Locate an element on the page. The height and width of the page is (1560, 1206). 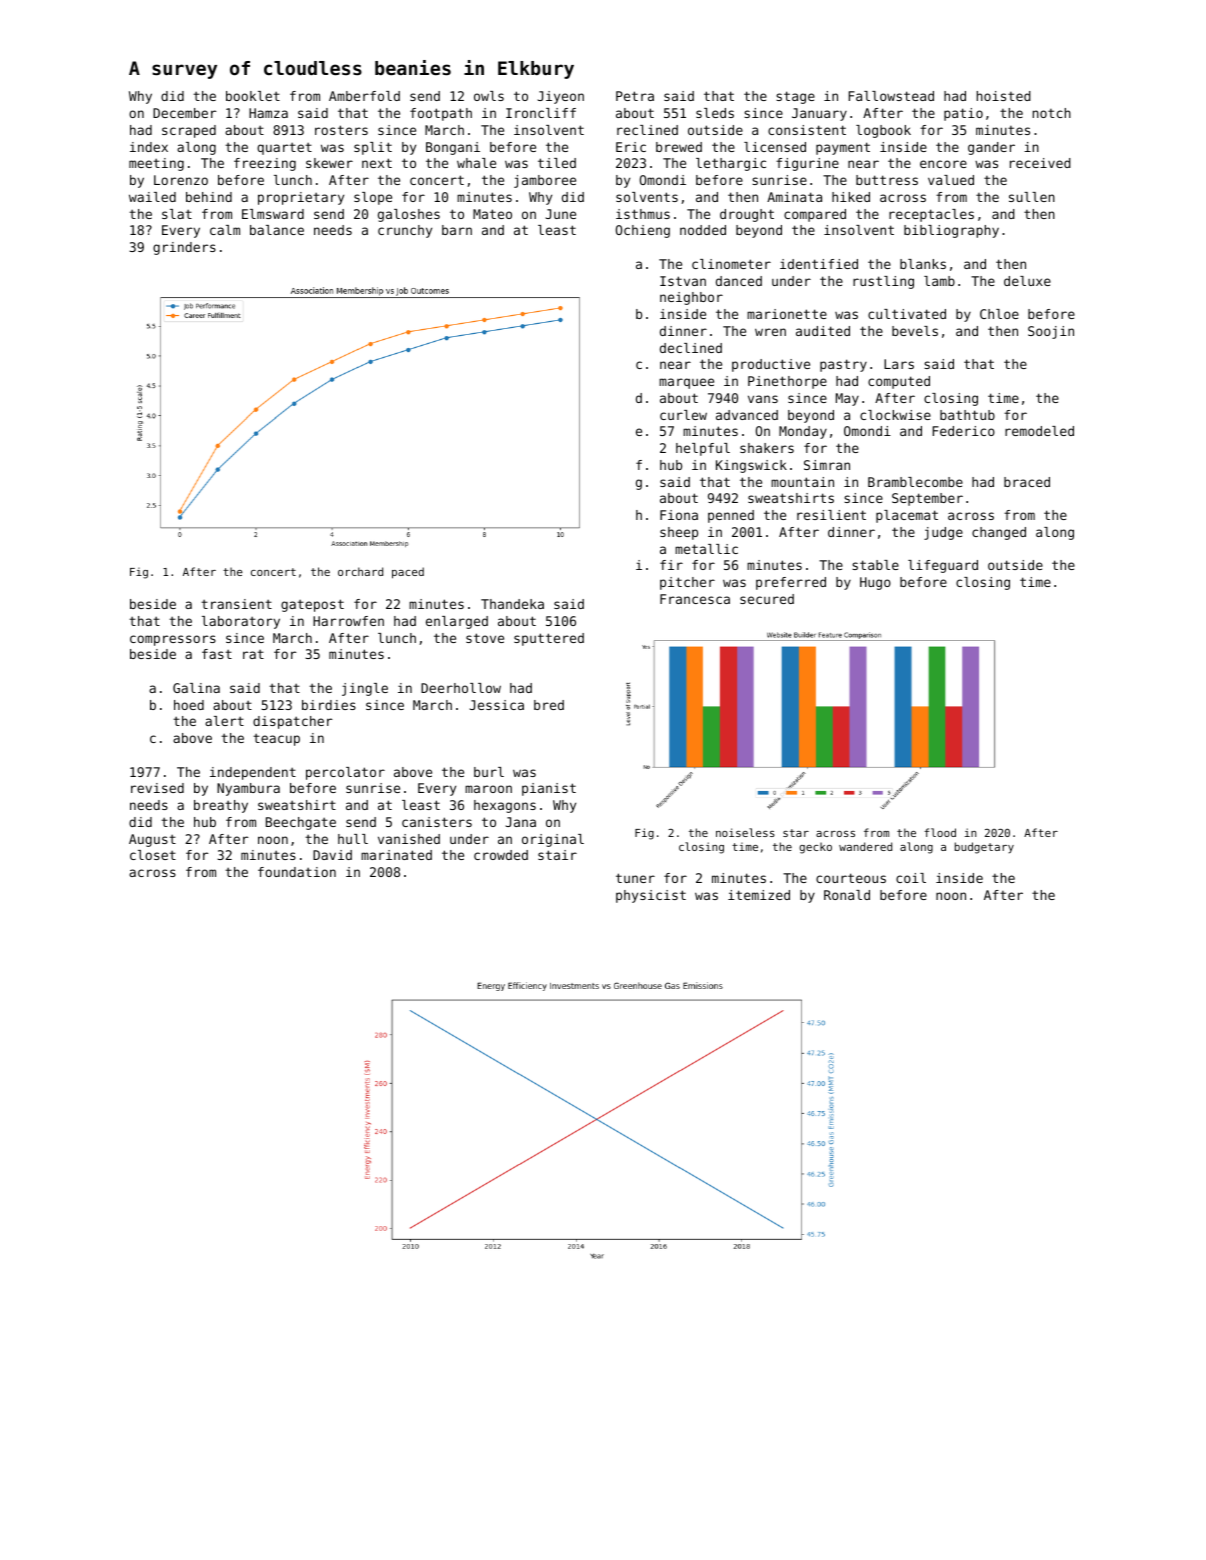
isthmus is located at coordinates (643, 214).
